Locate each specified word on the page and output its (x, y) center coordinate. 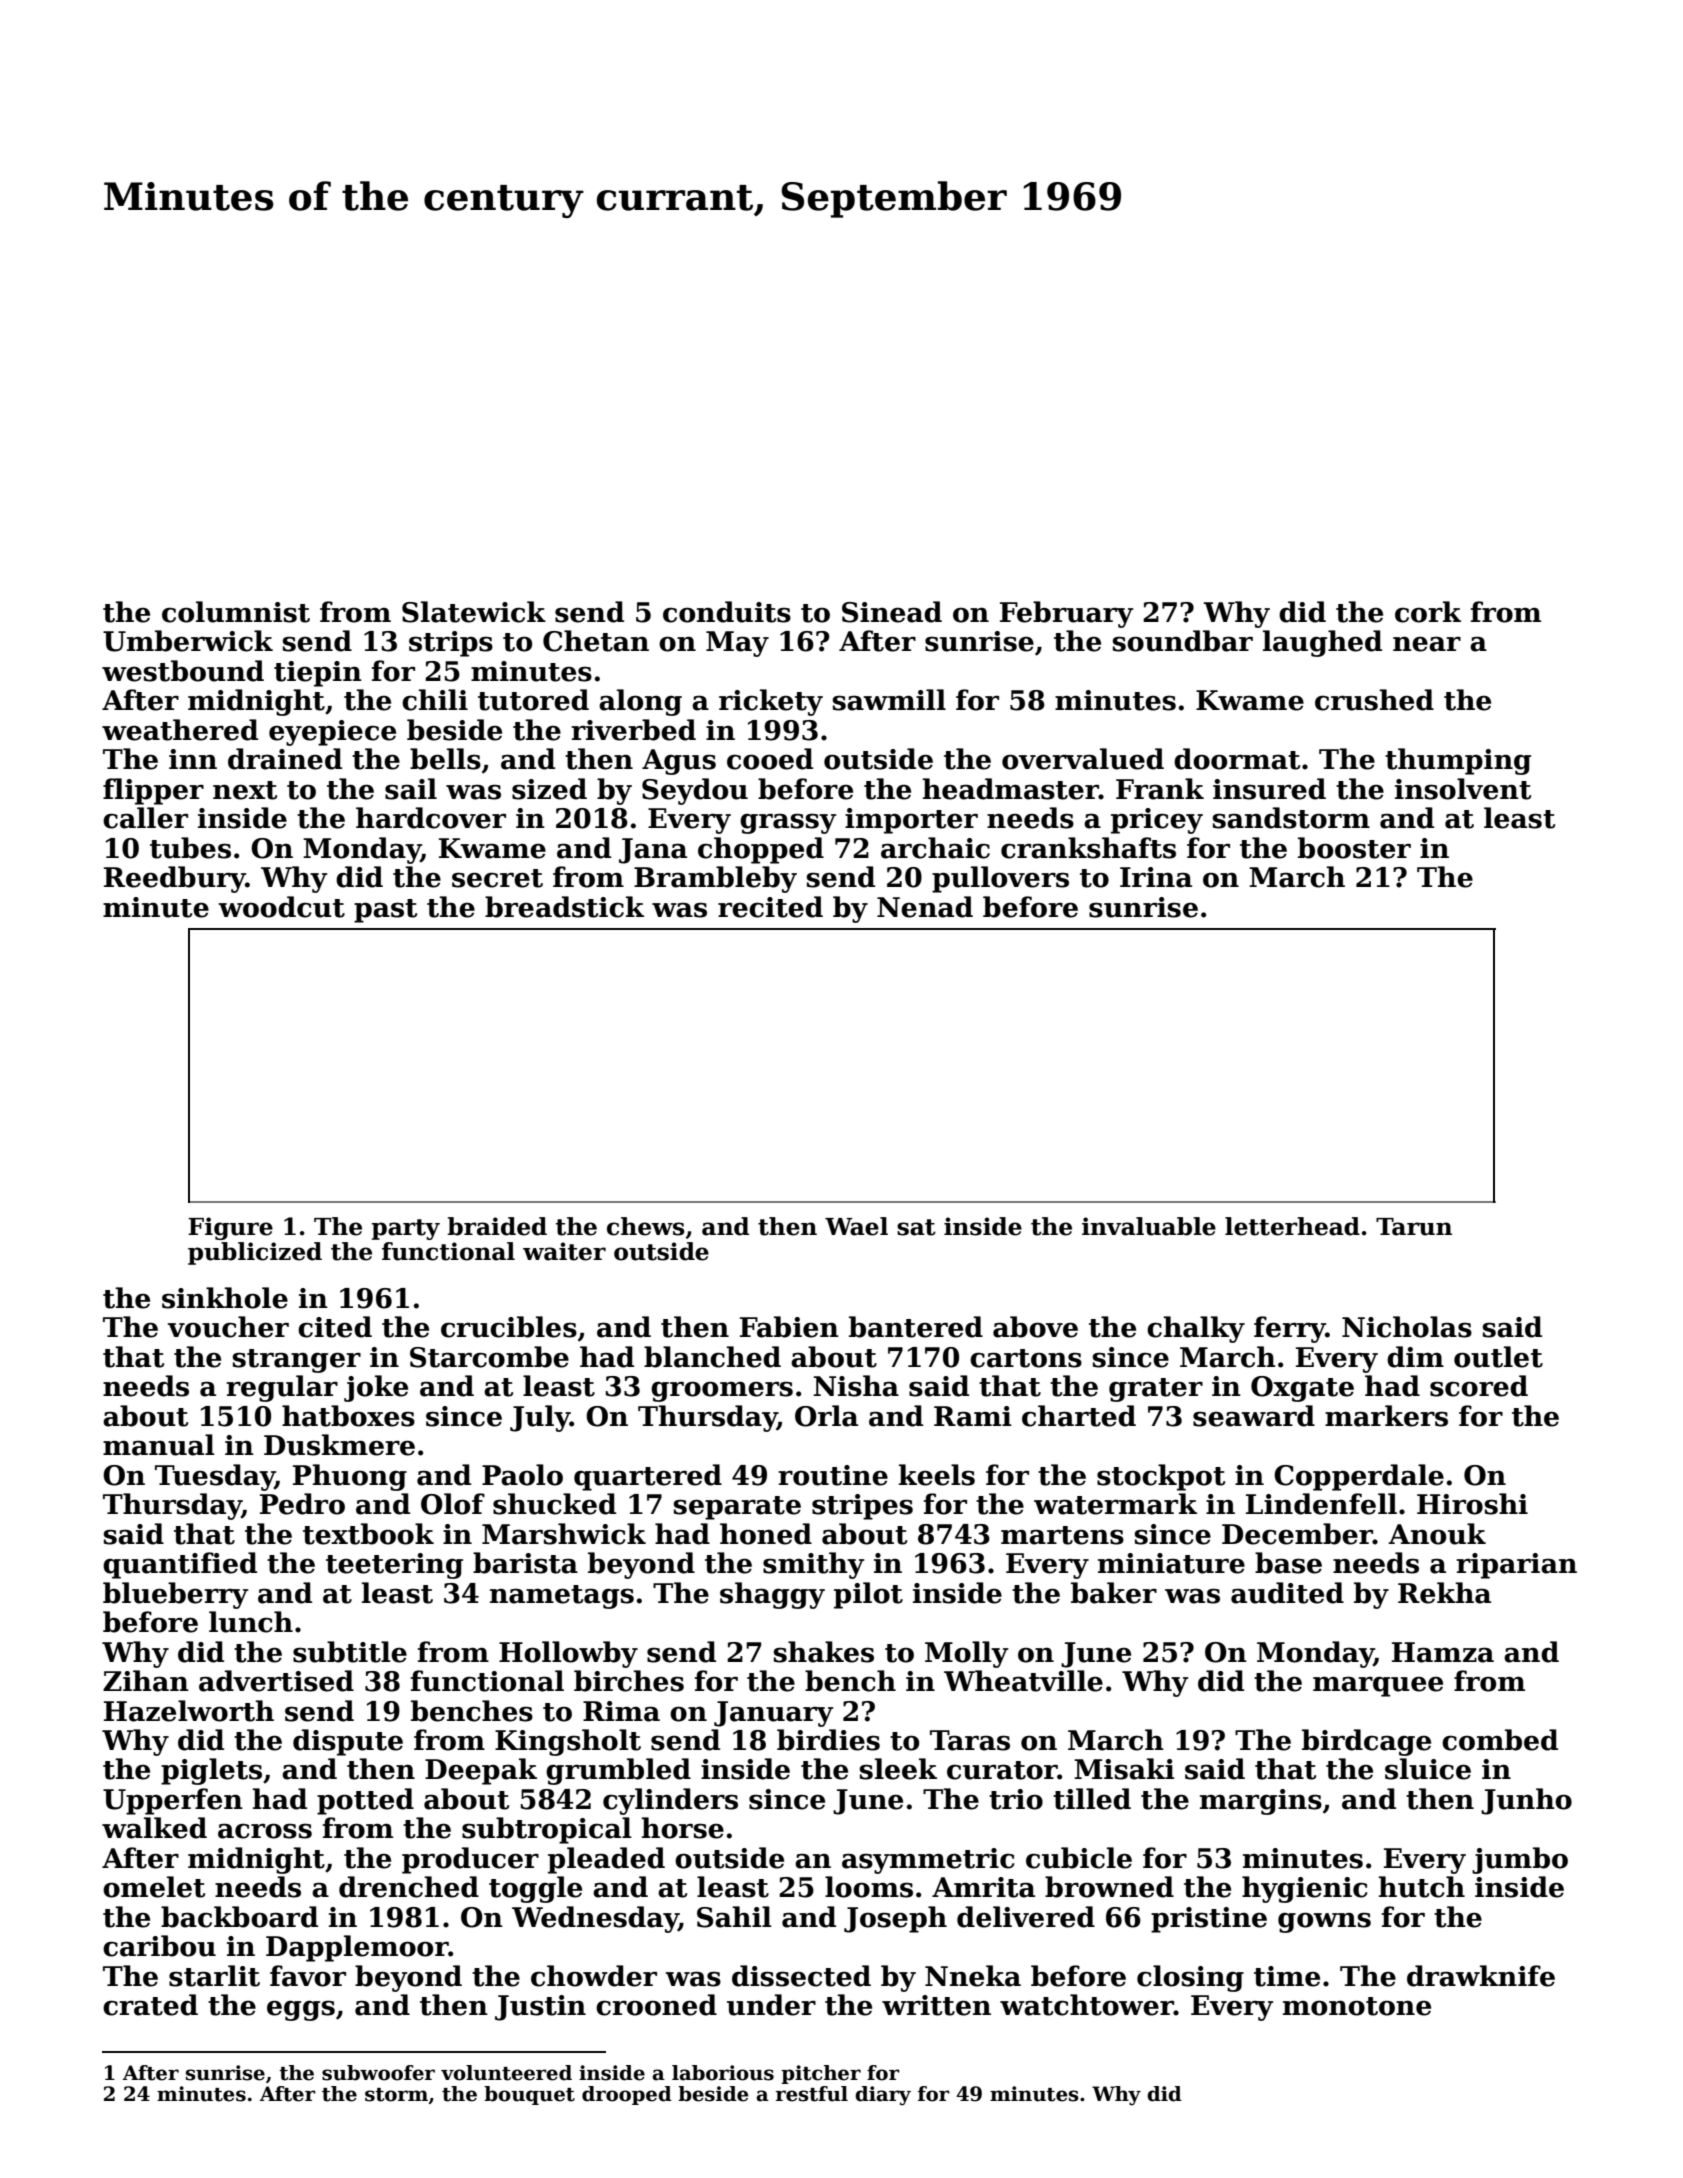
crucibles (509, 1327)
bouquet (529, 2095)
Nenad (925, 907)
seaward (1254, 1416)
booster (1354, 848)
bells (445, 759)
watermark (1115, 1504)
